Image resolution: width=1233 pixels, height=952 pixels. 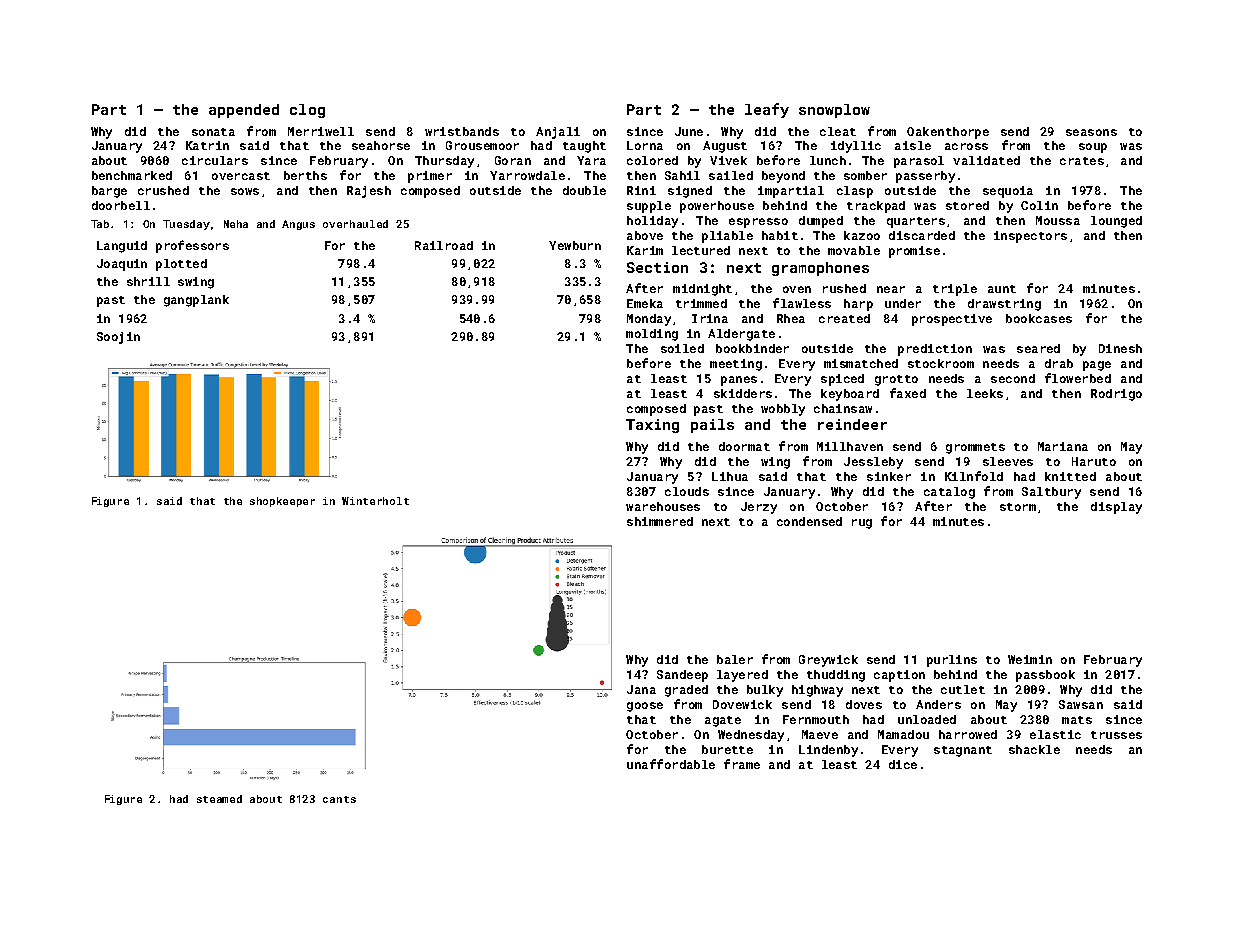 I want to click on shimmered, so click(x=660, y=521).
